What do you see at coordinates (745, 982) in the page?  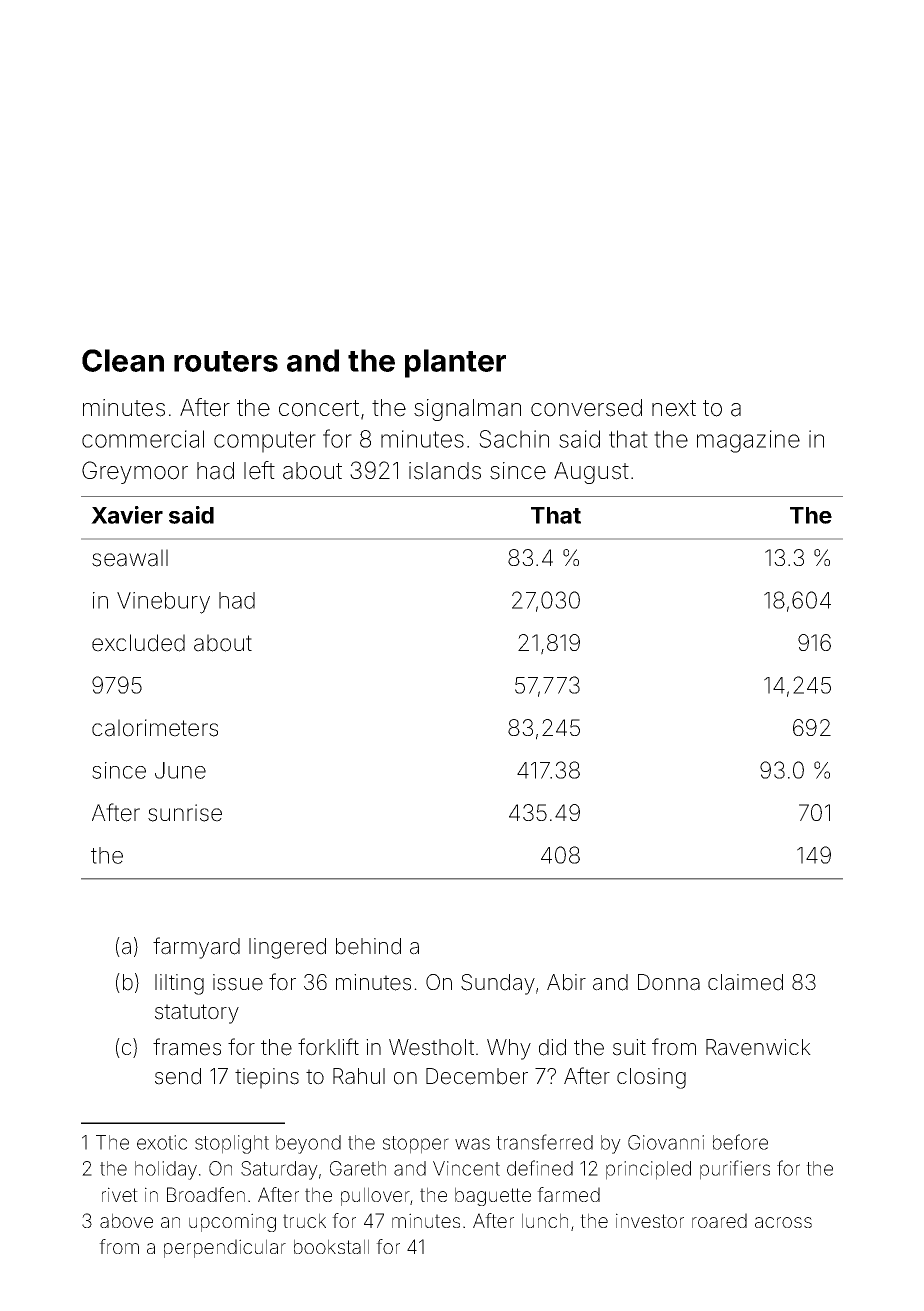 I see `claimed` at bounding box center [745, 982].
